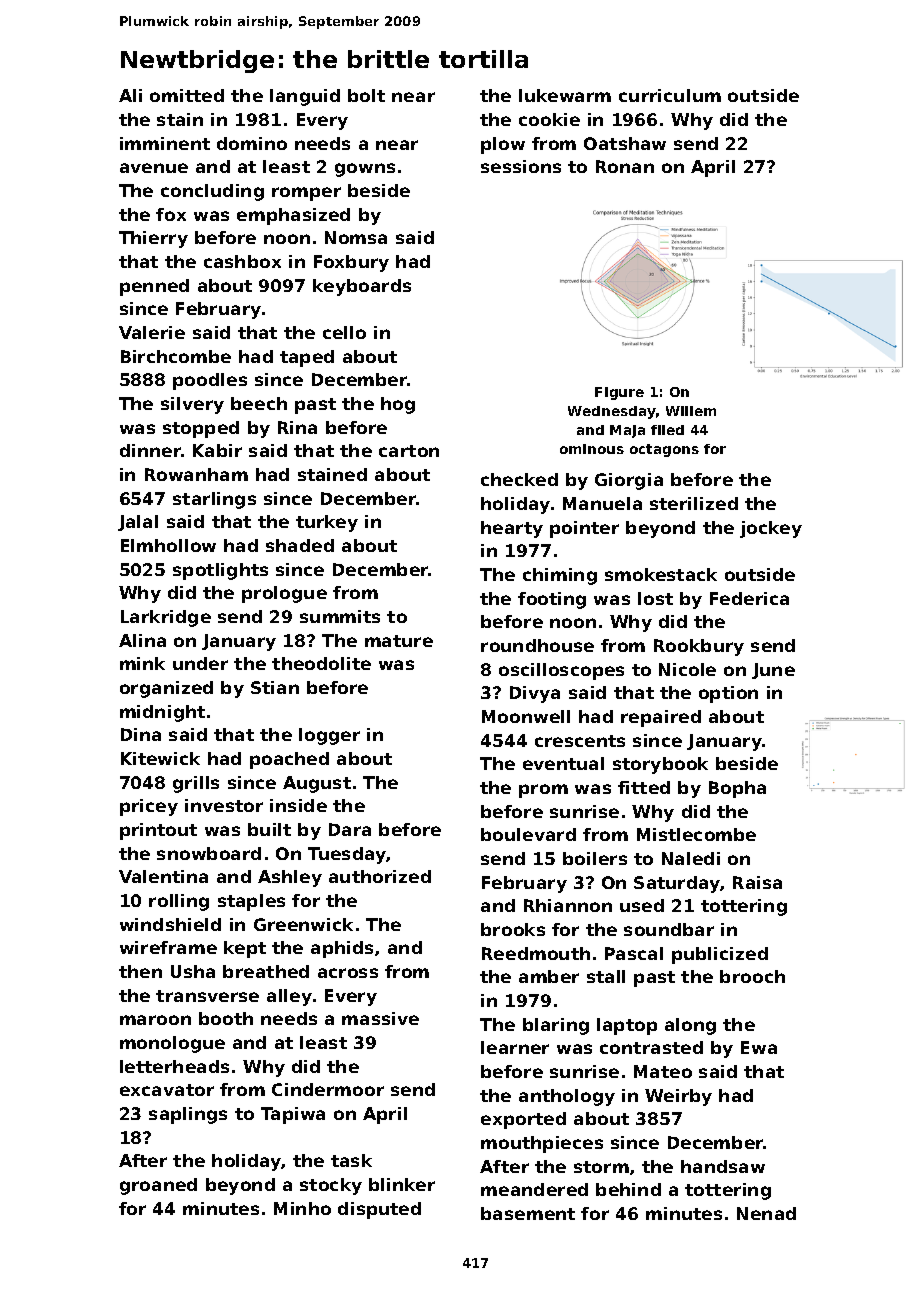 Image resolution: width=924 pixels, height=1314 pixels. What do you see at coordinates (399, 641) in the page?
I see `mature` at bounding box center [399, 641].
